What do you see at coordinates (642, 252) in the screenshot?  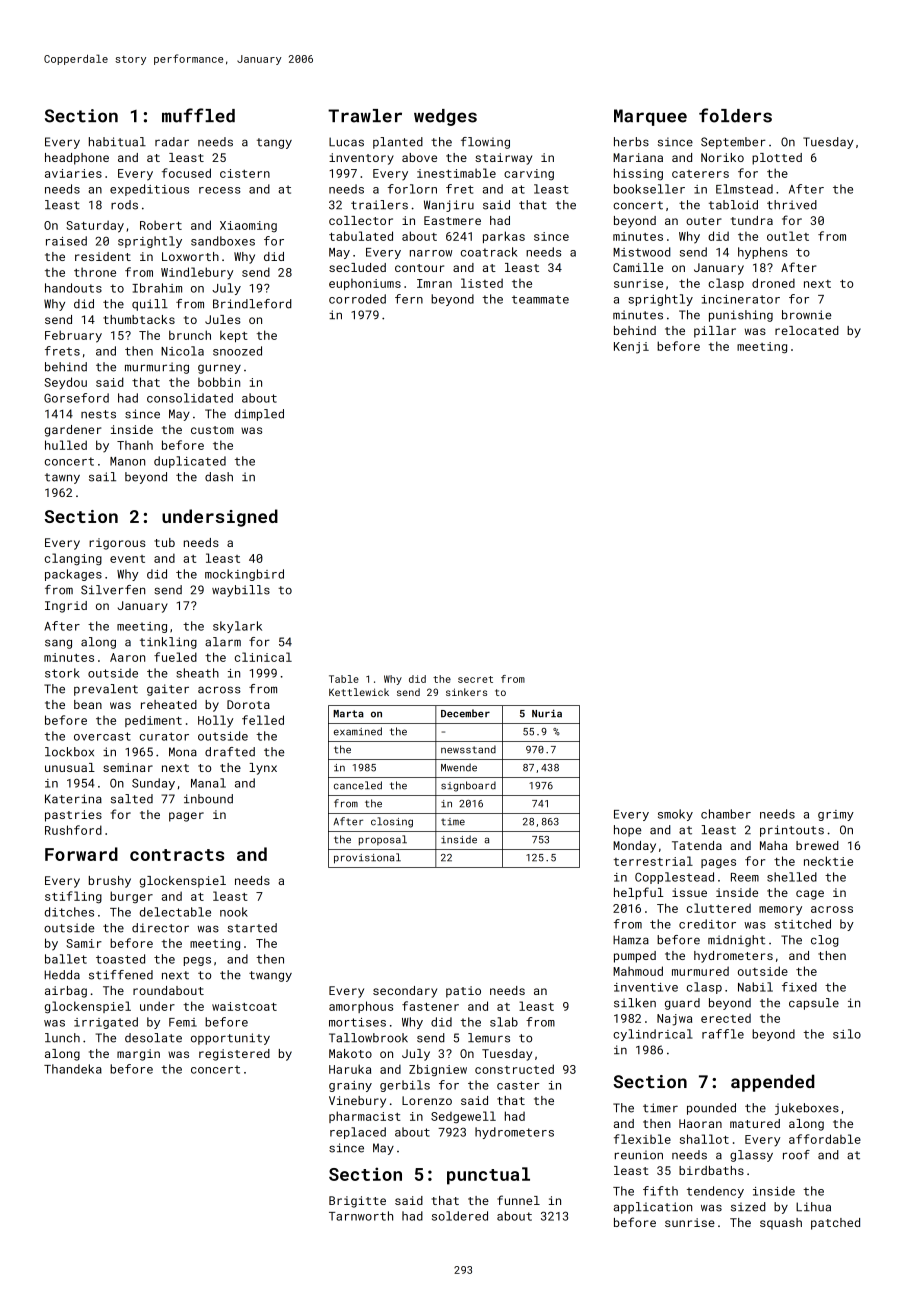 I see `Mistwood` at bounding box center [642, 252].
